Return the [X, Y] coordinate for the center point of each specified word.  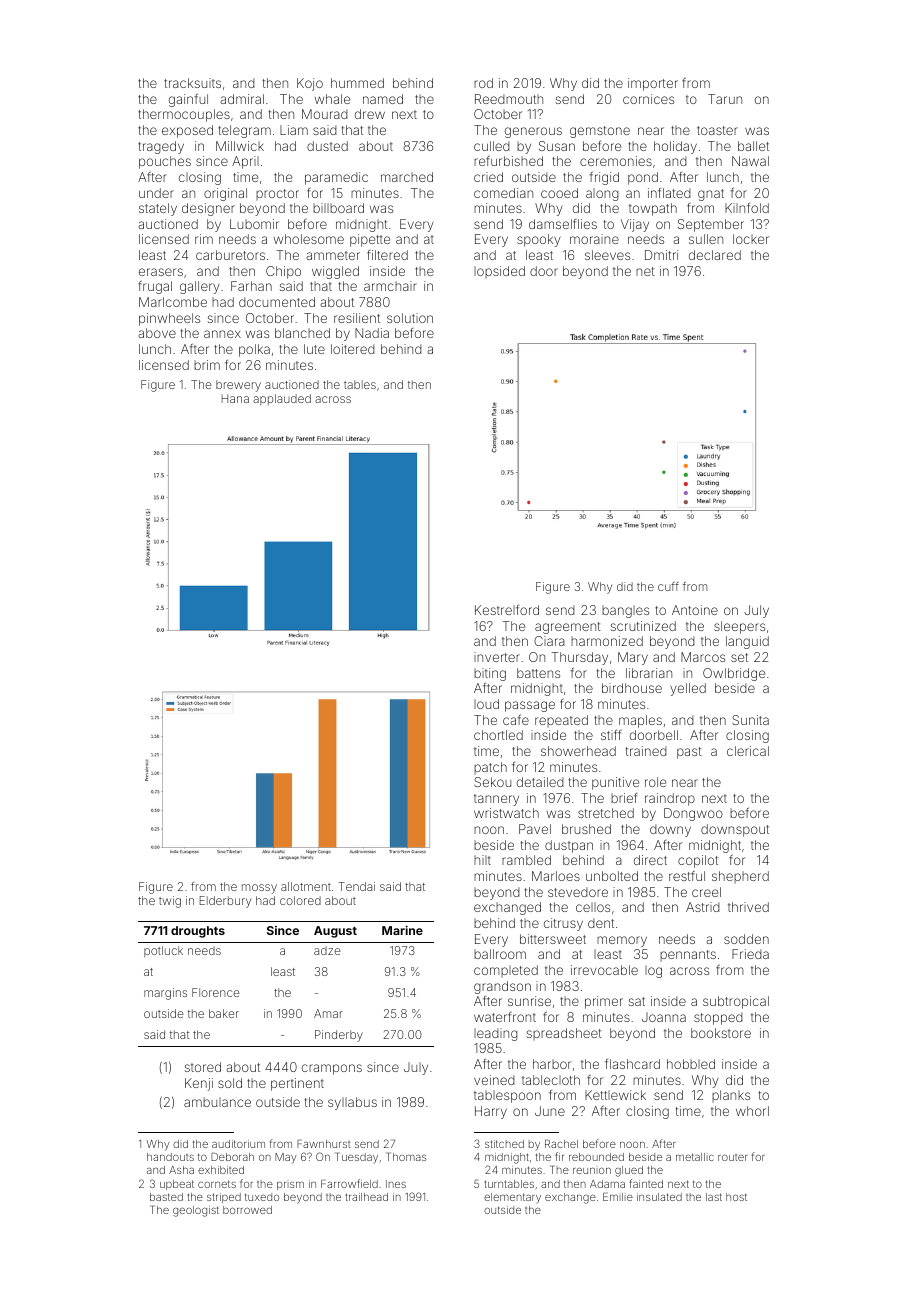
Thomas [407, 1157]
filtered [387, 255]
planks [731, 1096]
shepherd [740, 877]
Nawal [750, 161]
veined [494, 1080]
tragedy [161, 147]
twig [170, 902]
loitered [353, 349]
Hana [235, 398]
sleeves [607, 255]
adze [327, 950]
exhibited [221, 1170]
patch [490, 768]
